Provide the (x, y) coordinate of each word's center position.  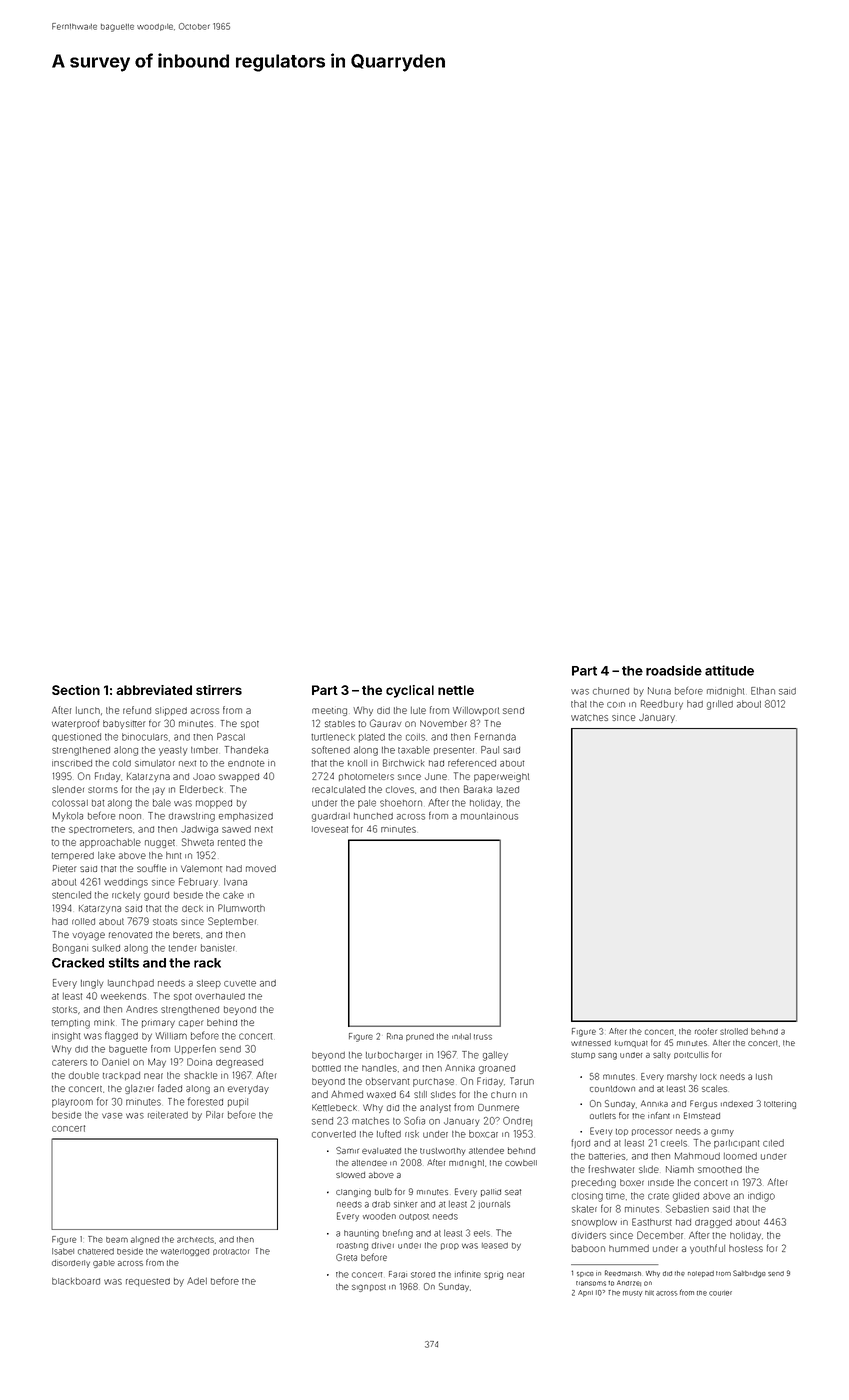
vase (112, 1116)
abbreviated (154, 690)
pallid (491, 1193)
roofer (706, 1031)
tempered (73, 856)
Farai (398, 1274)
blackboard (76, 1281)
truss (483, 1037)
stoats (165, 922)
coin (616, 705)
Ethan (763, 691)
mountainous (489, 816)
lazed (508, 789)
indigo (761, 1197)
